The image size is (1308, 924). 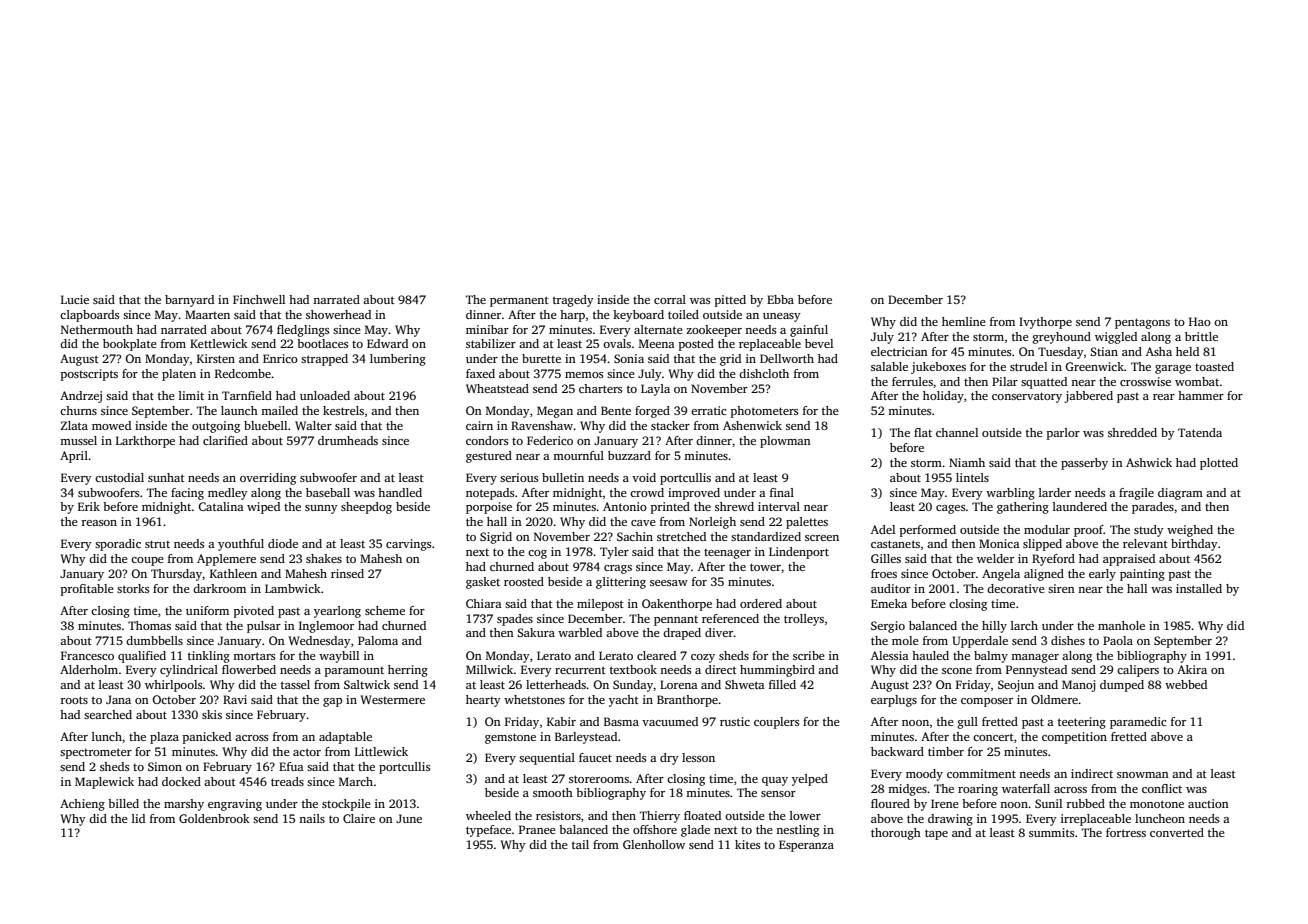 What do you see at coordinates (1045, 323) in the screenshot?
I see `Ivythorpe` at bounding box center [1045, 323].
